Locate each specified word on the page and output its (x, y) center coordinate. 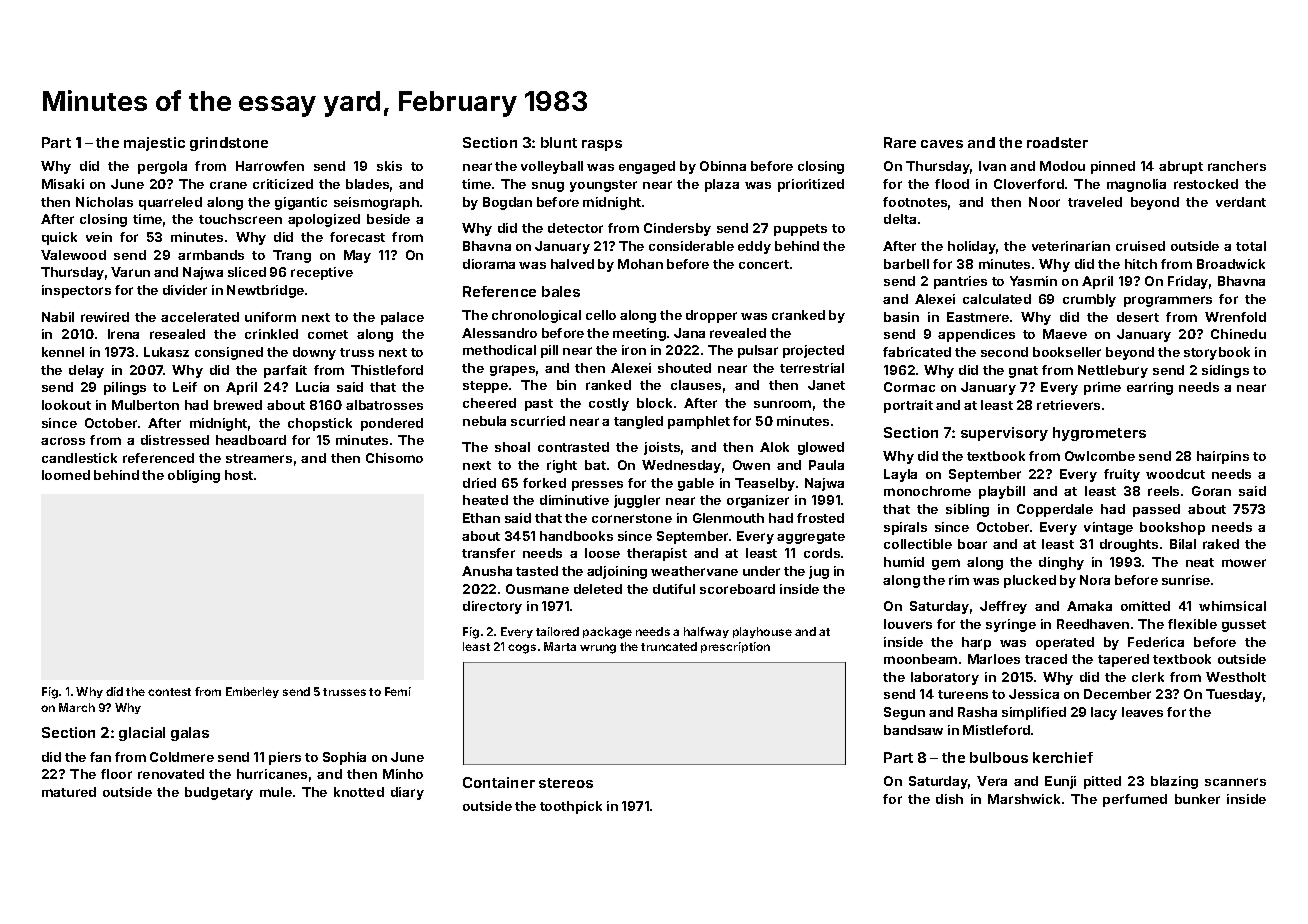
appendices (976, 335)
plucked (1030, 581)
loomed (66, 475)
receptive (322, 273)
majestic (154, 144)
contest (169, 692)
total (1251, 246)
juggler (637, 501)
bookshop (1172, 528)
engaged (647, 167)
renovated (171, 774)
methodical (499, 350)
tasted (537, 571)
